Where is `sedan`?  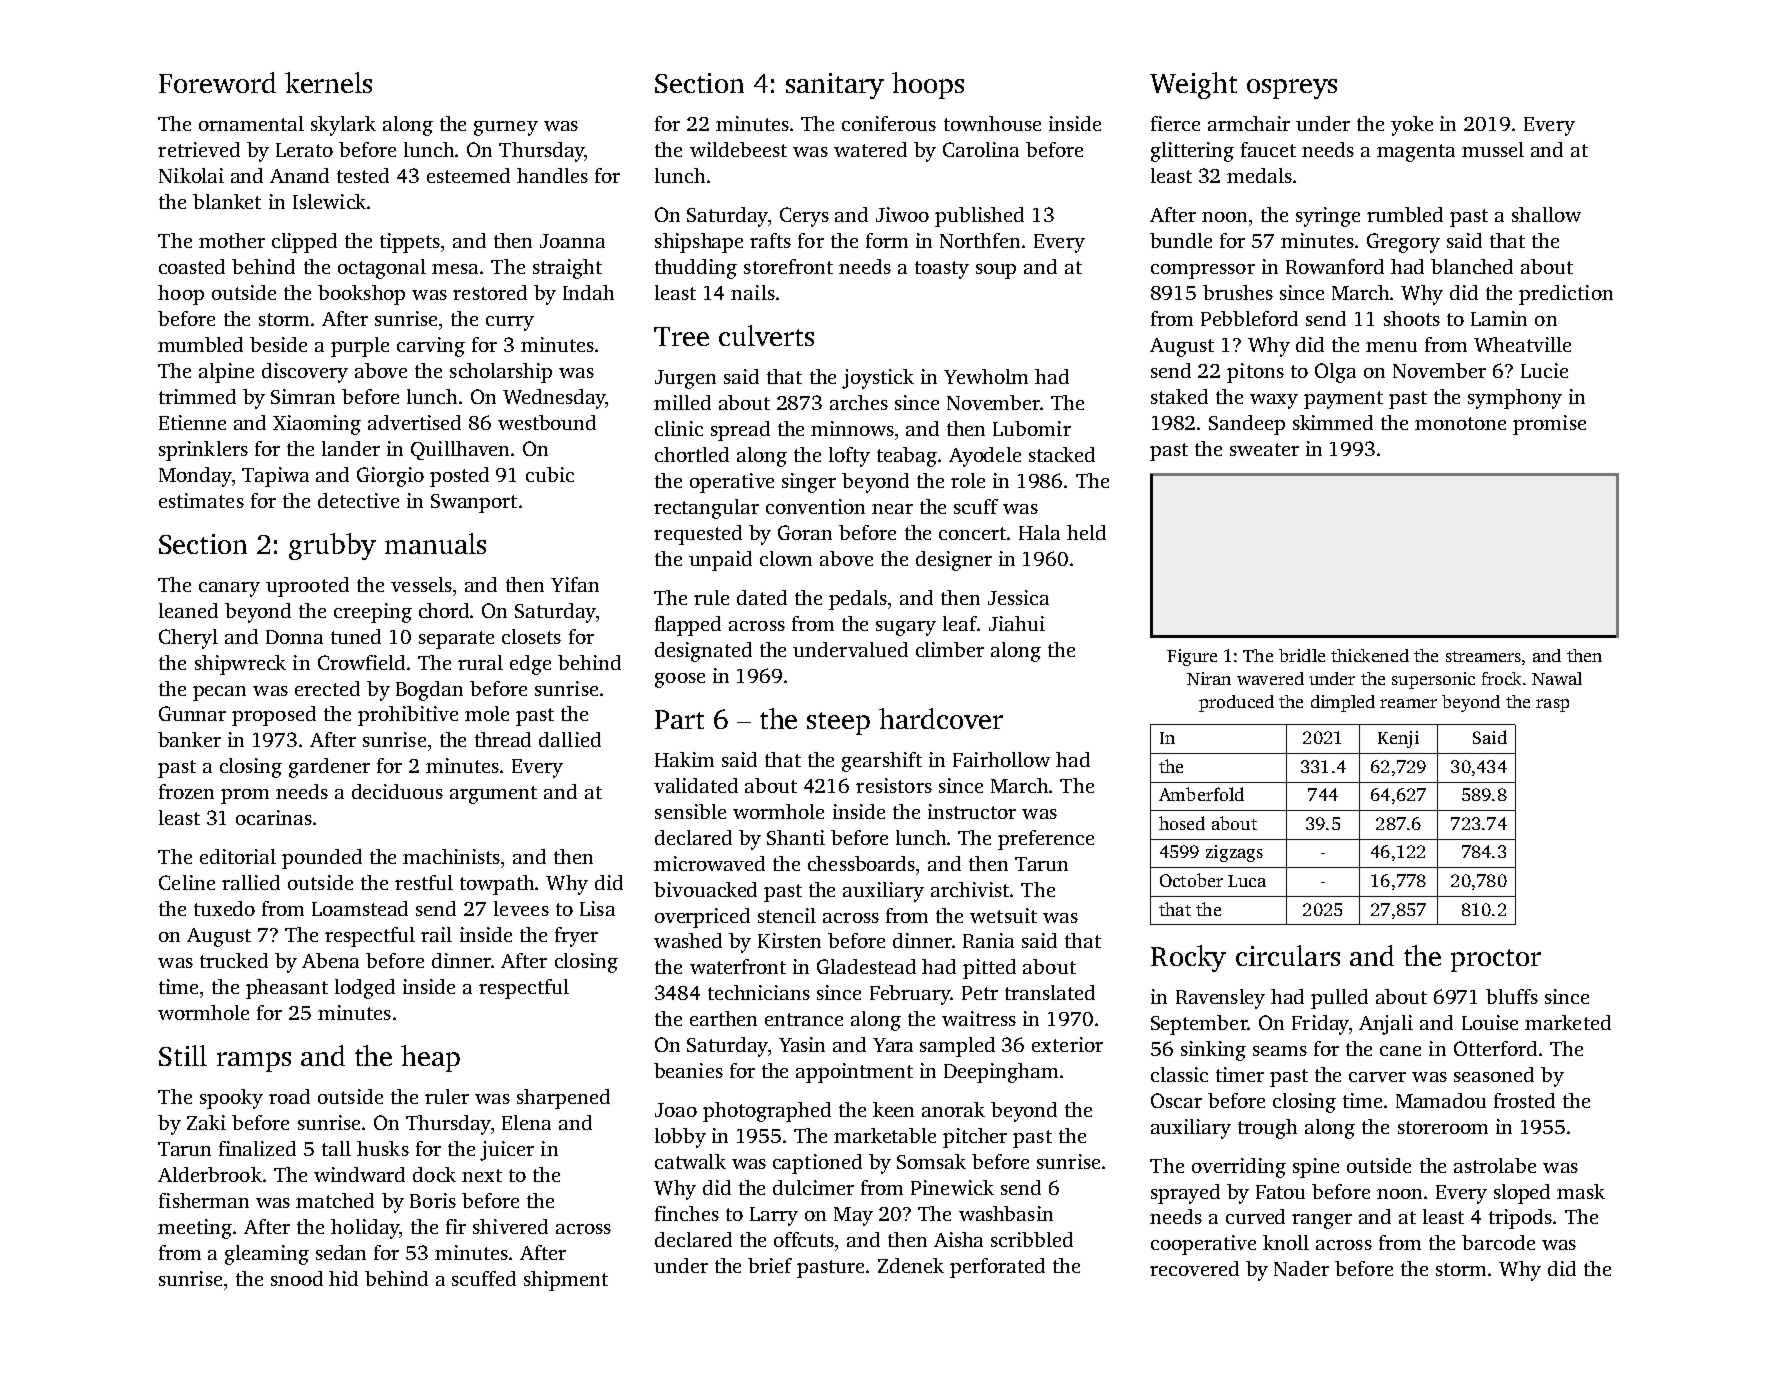 sedan is located at coordinates (341, 1252).
